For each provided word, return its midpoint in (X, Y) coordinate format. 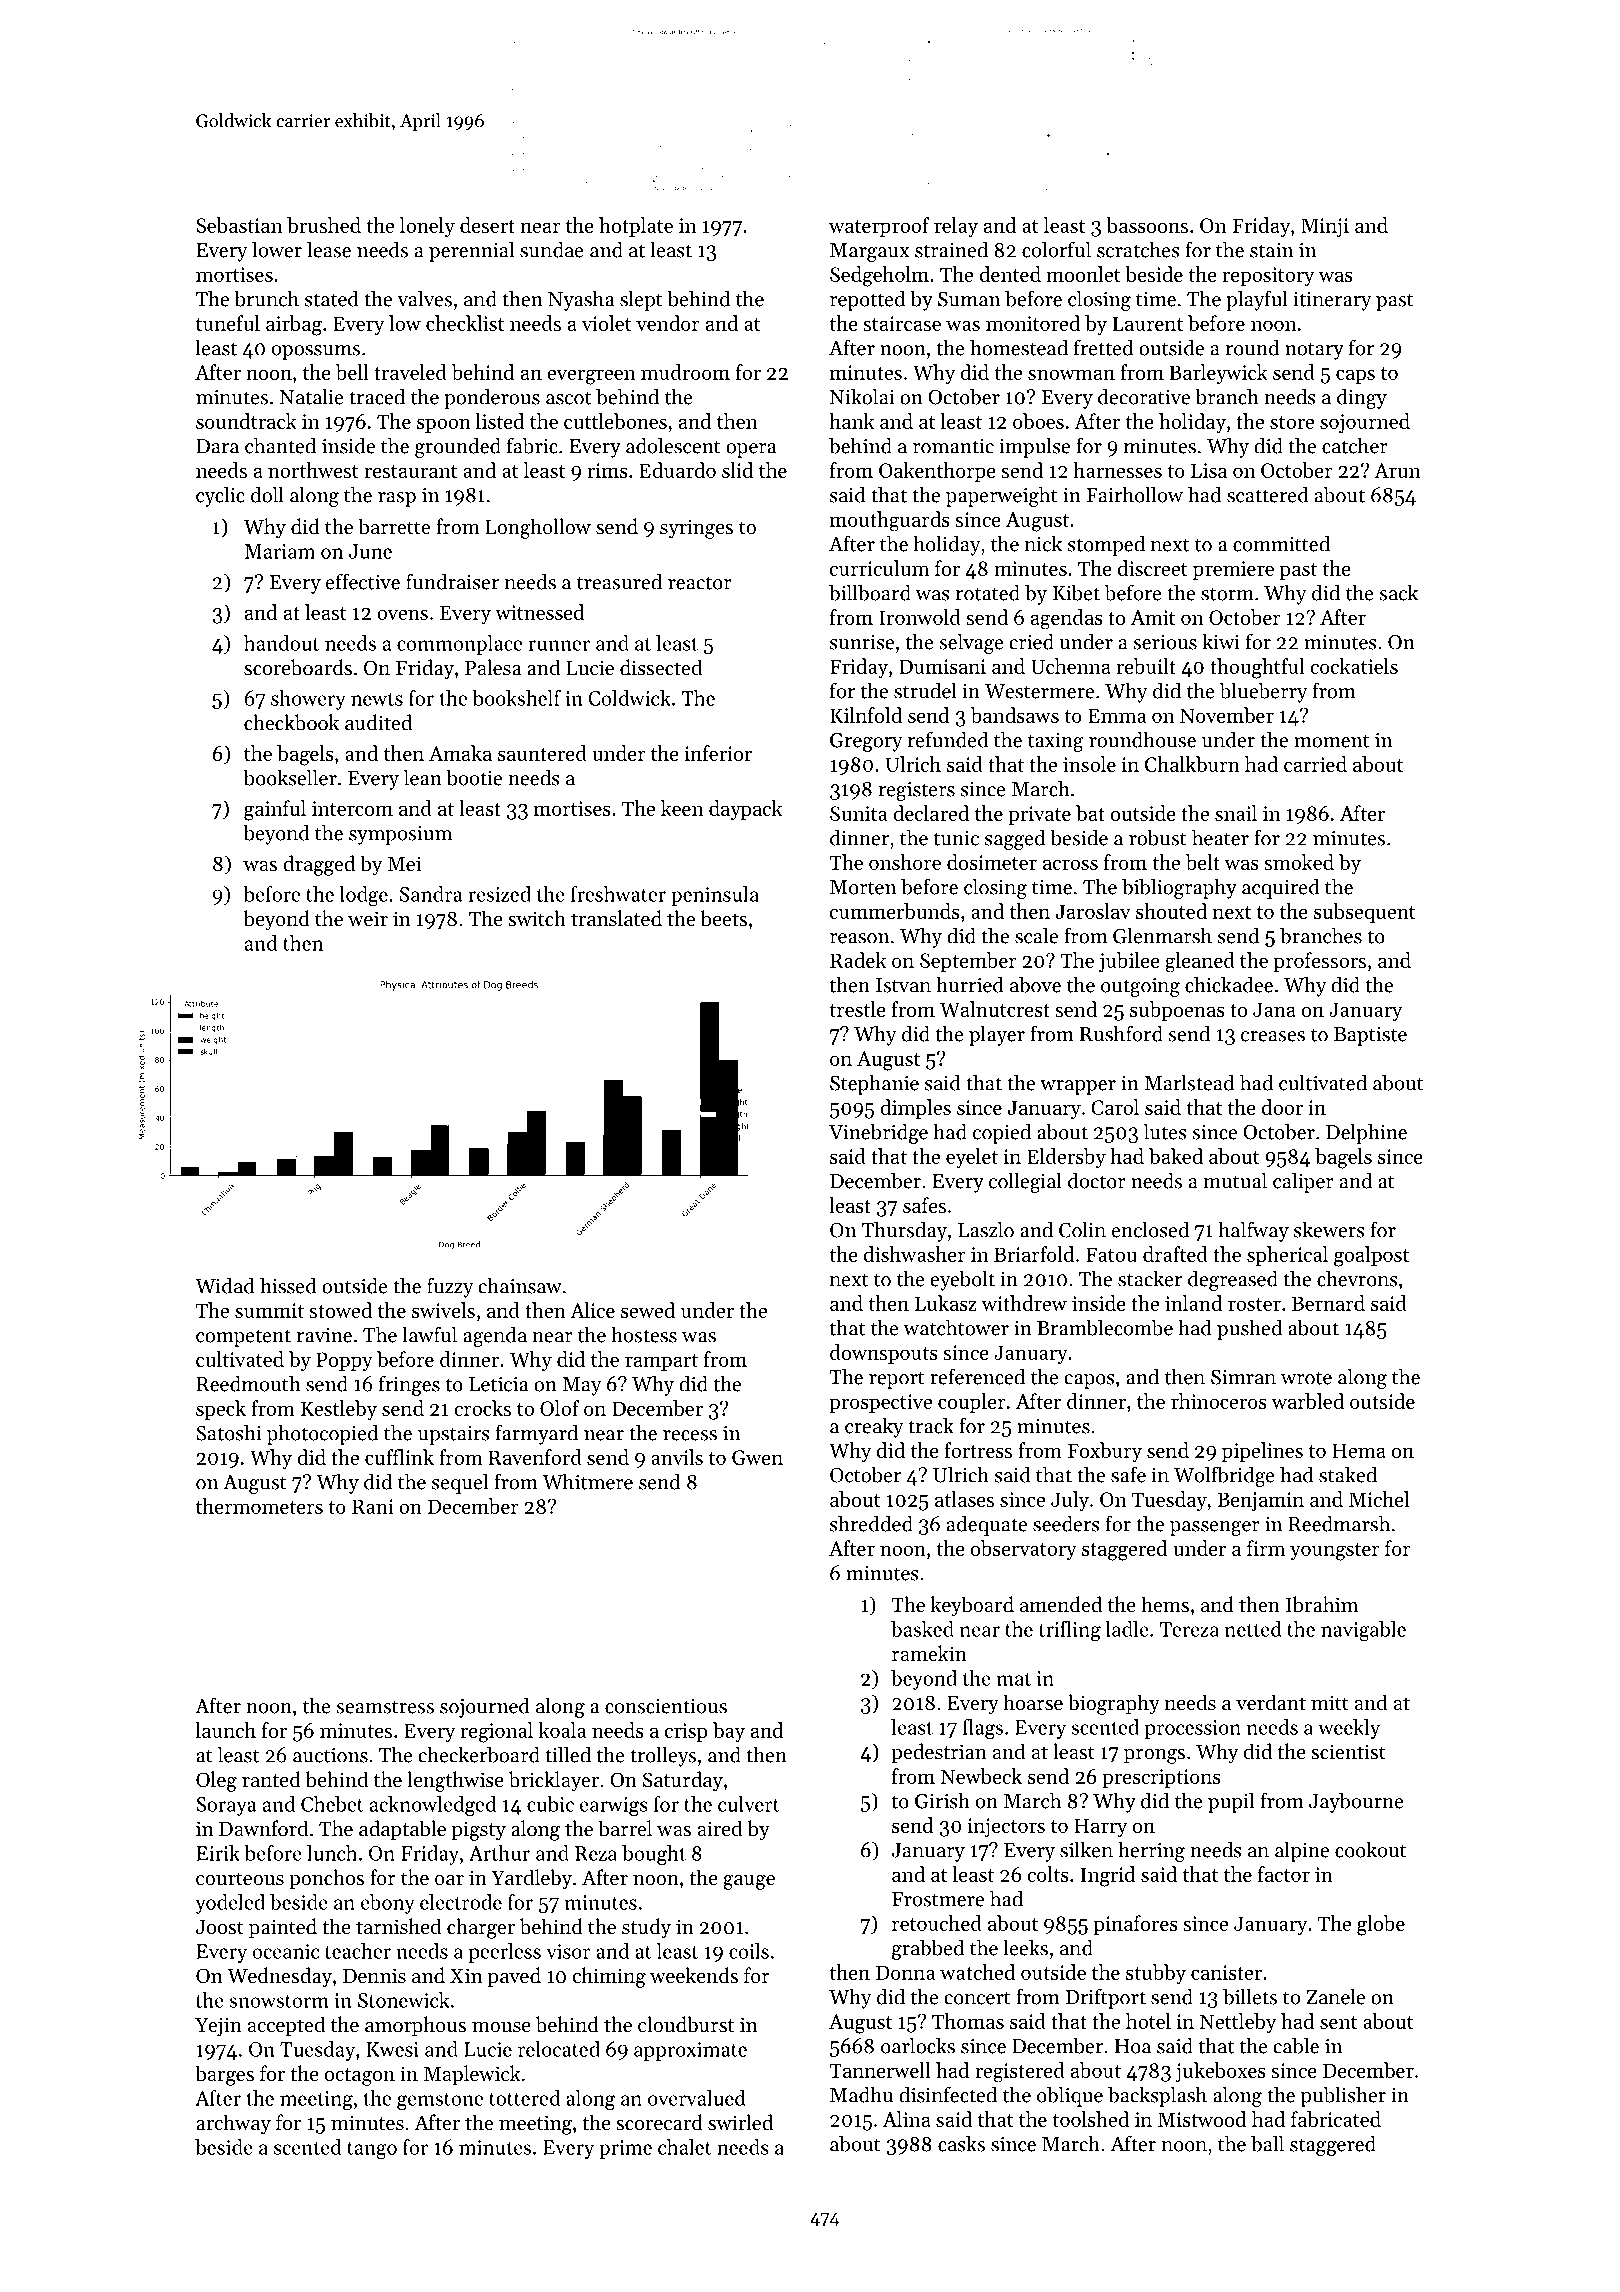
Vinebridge (878, 1133)
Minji (1325, 227)
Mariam (280, 551)
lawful (429, 1334)
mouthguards (890, 521)
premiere (1233, 570)
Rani (373, 1506)
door (1282, 1107)
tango (372, 2150)
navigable (1363, 1631)
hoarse (1033, 1702)
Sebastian (239, 225)
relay (956, 227)
